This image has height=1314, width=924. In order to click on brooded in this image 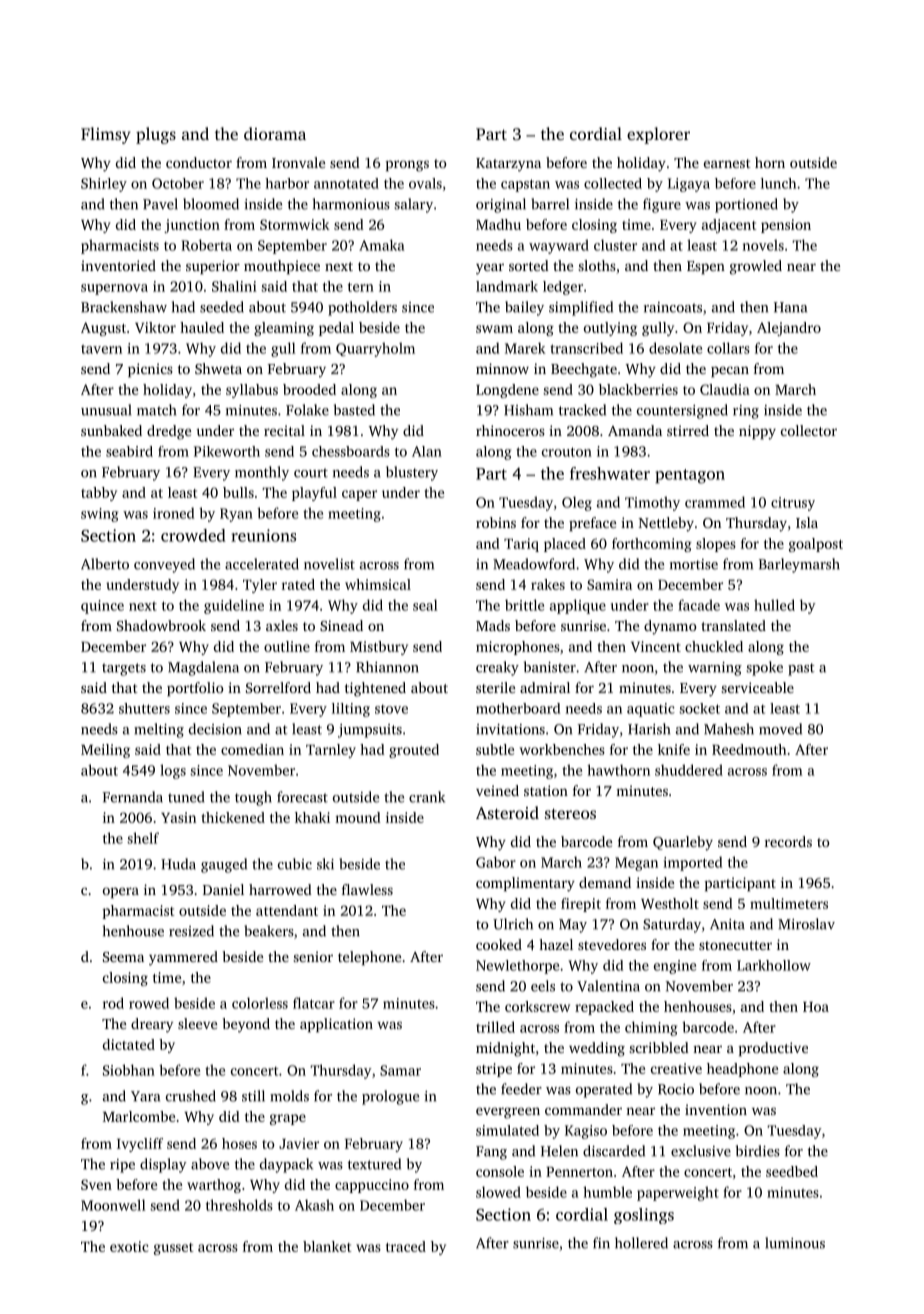, I will do `click(309, 389)`.
